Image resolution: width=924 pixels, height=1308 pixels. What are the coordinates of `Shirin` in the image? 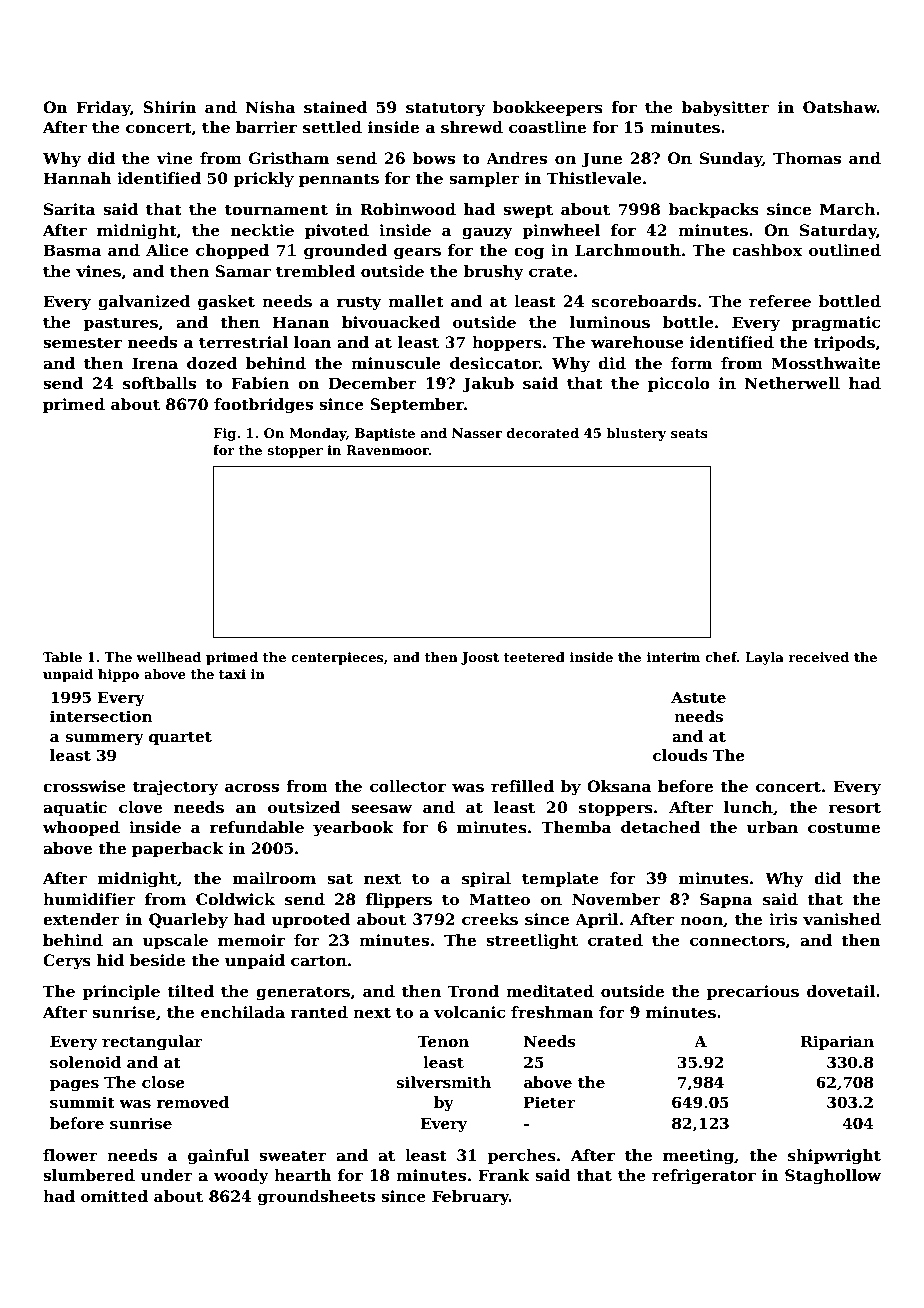 It's located at (170, 107).
